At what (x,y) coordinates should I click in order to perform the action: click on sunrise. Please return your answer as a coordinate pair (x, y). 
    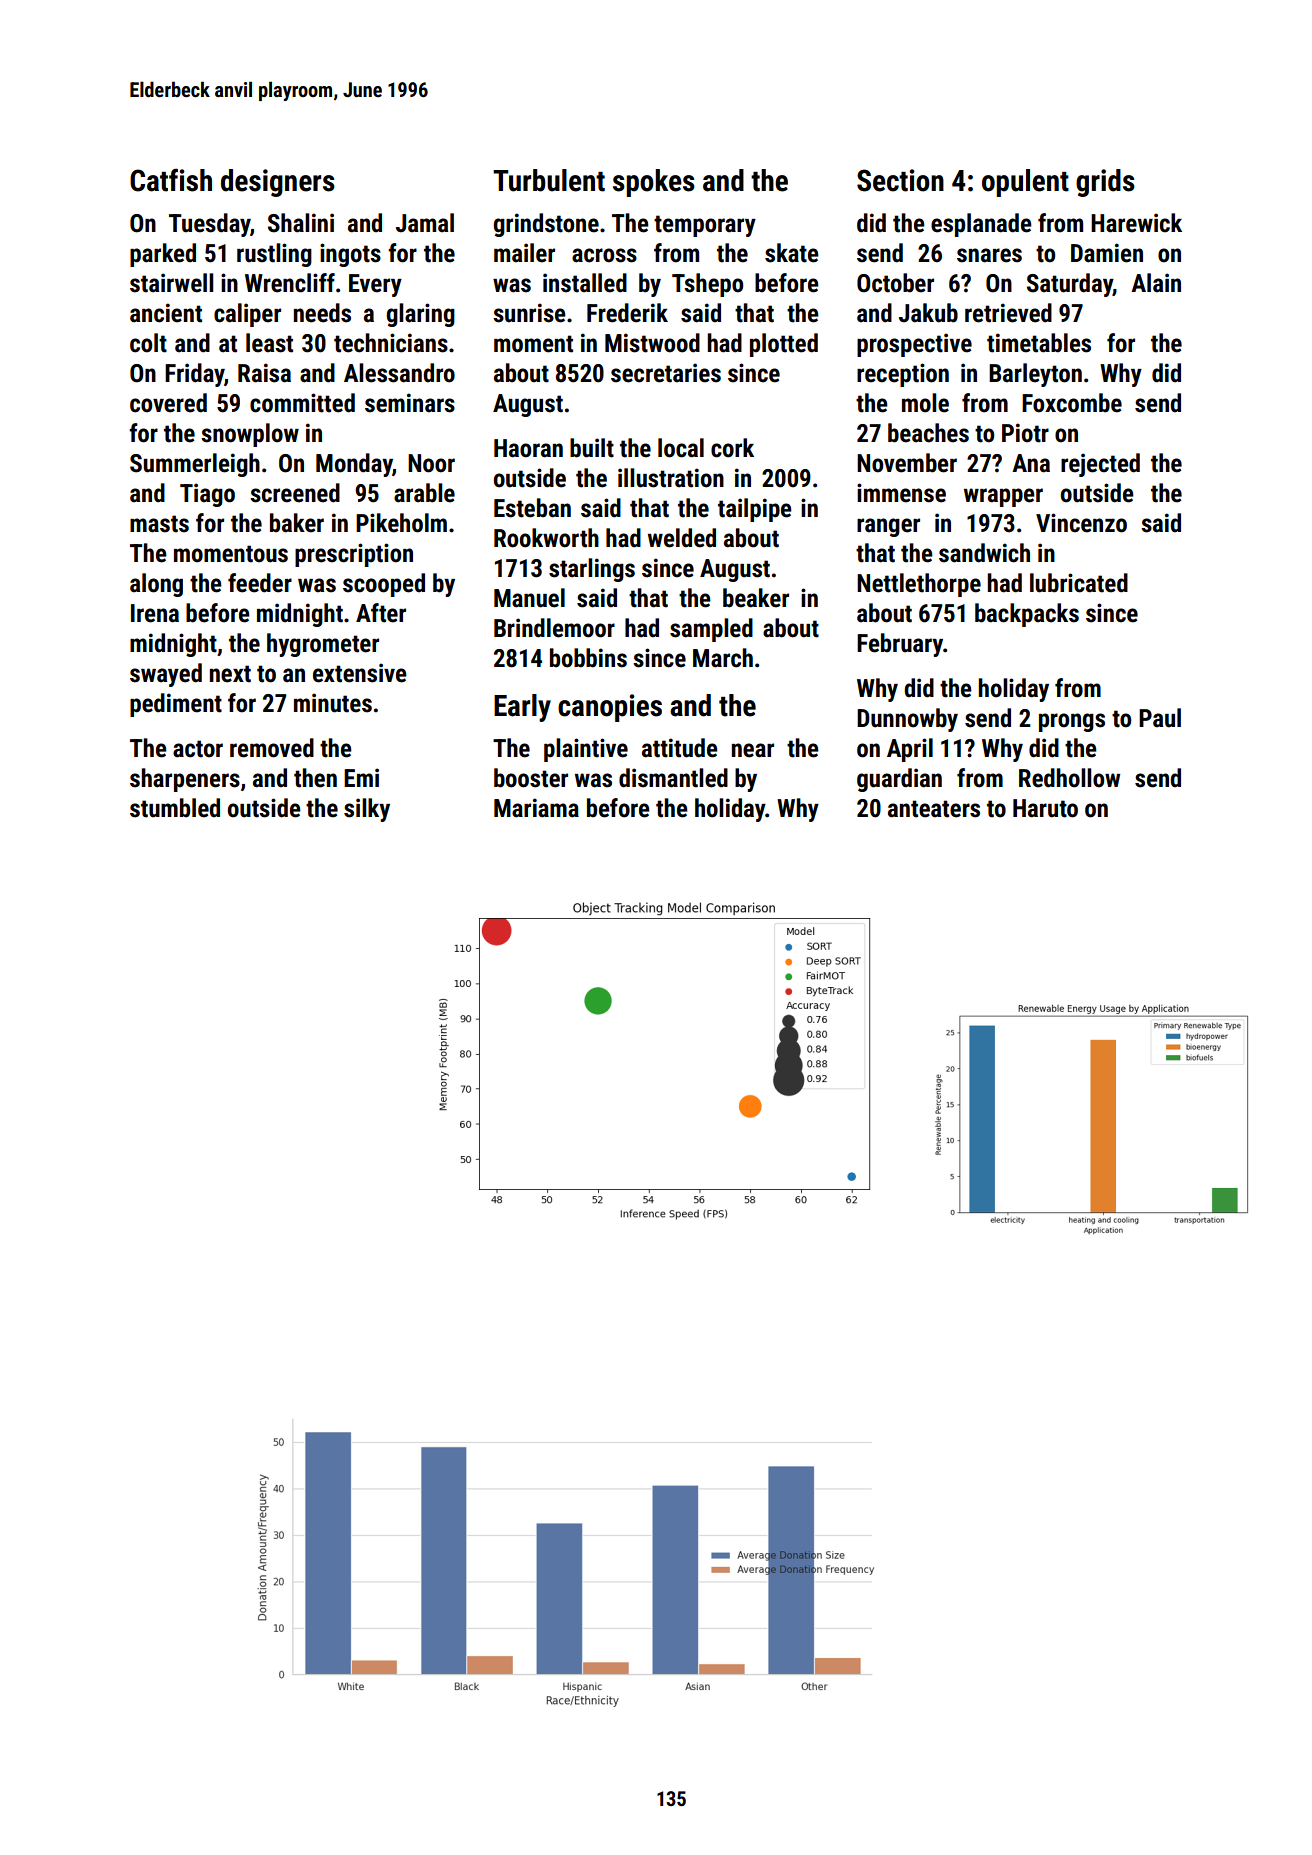
    Looking at the image, I should click on (529, 313).
